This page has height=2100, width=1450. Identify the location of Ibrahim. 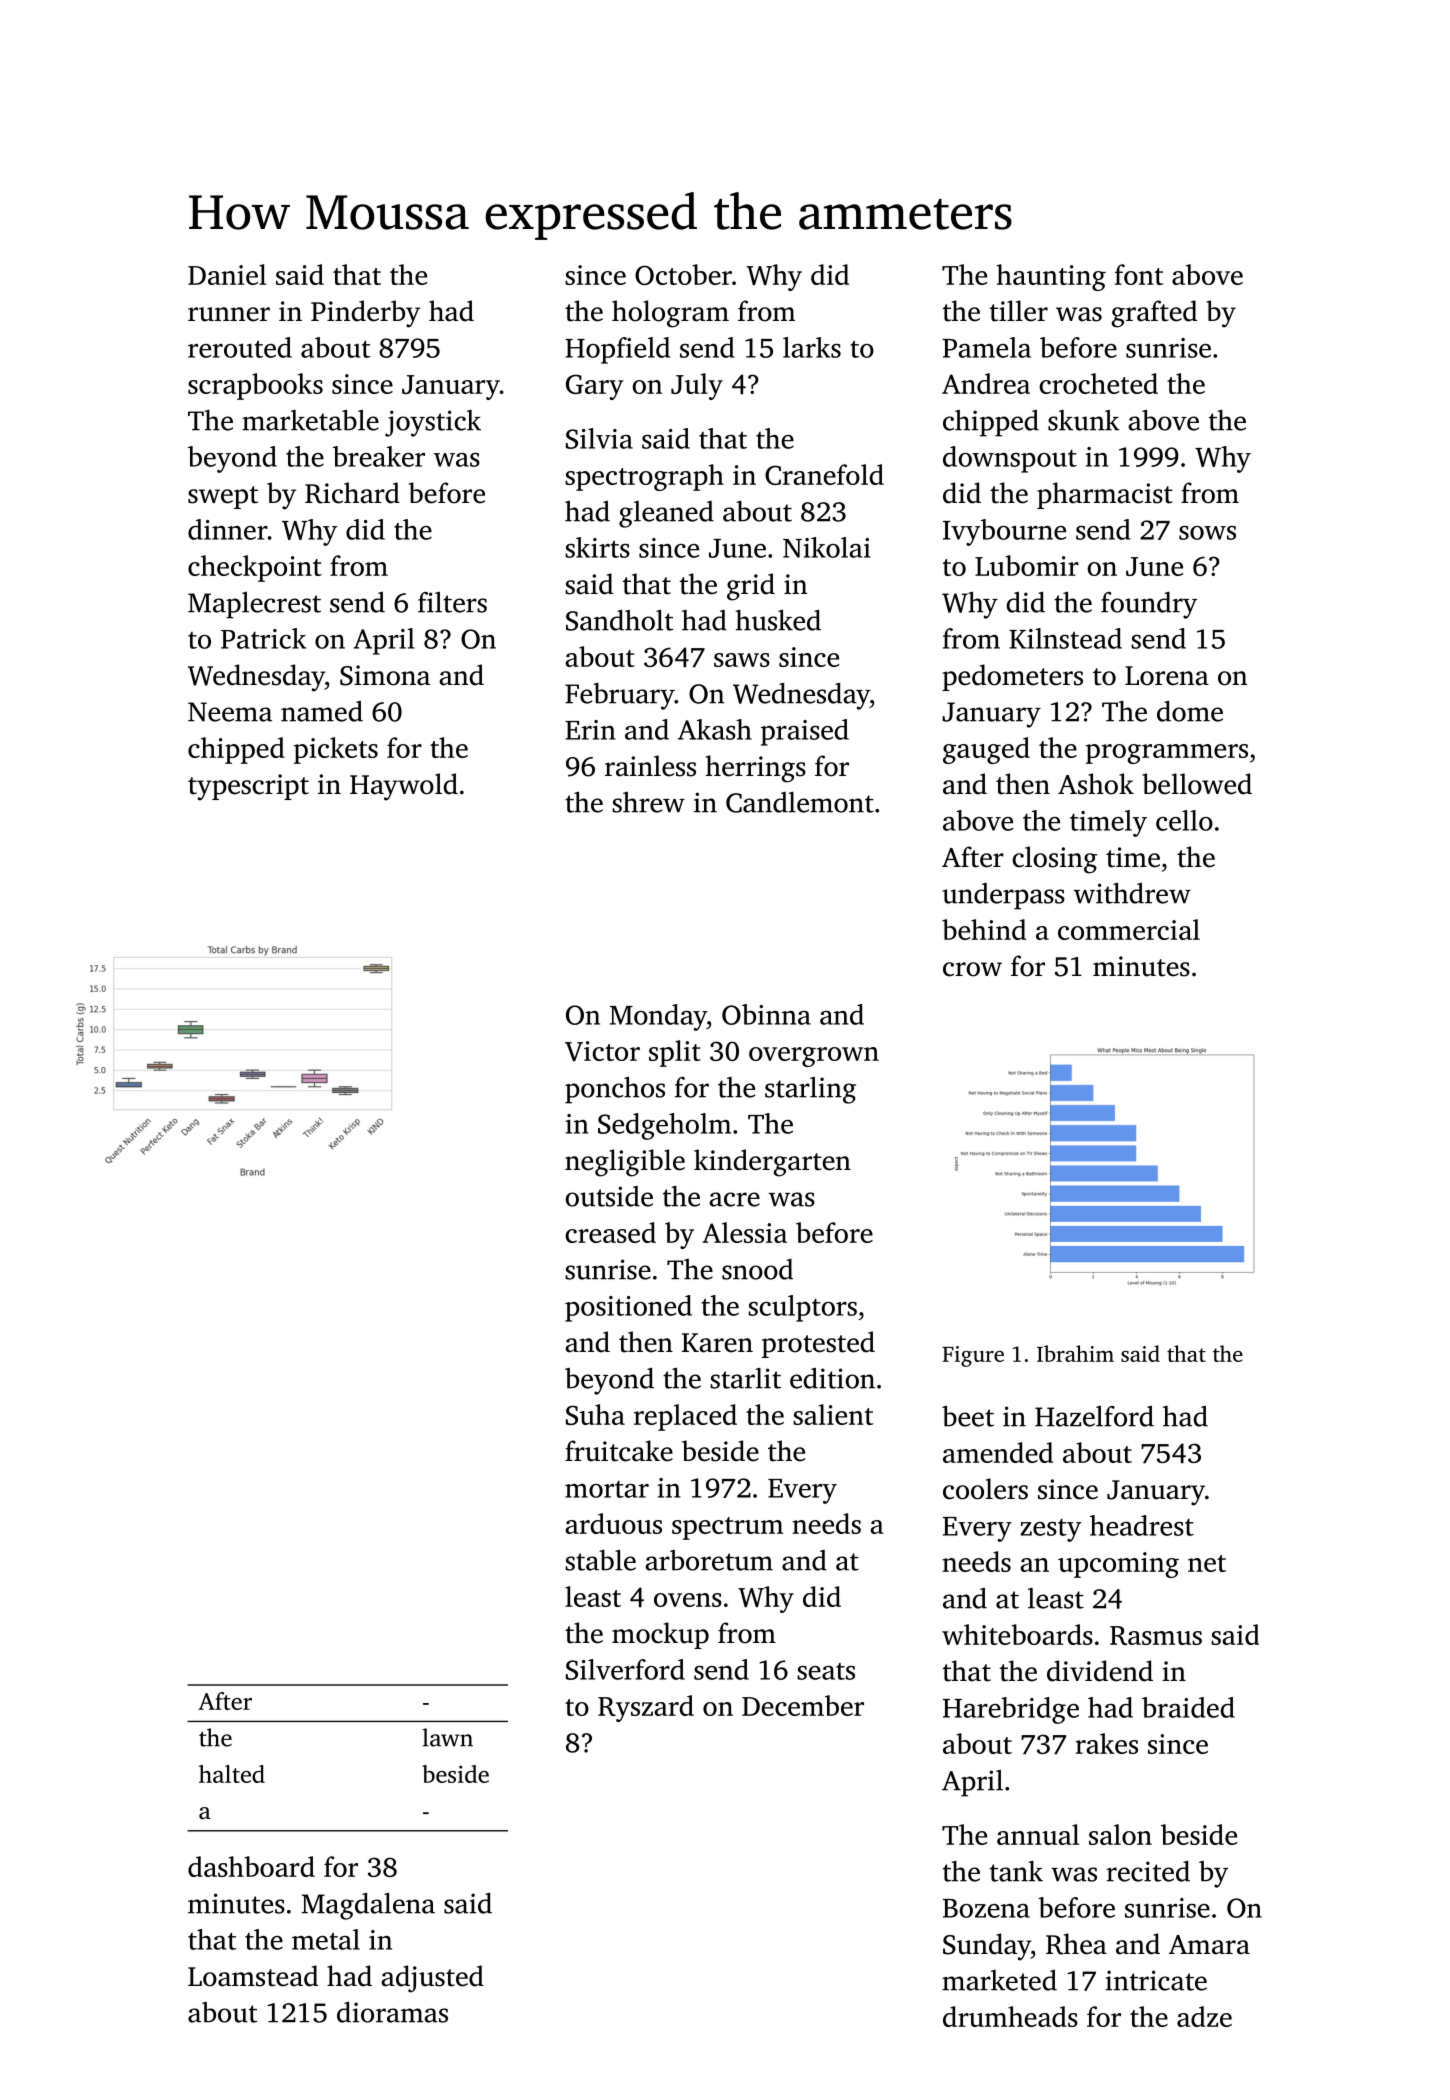
(1075, 1353).
